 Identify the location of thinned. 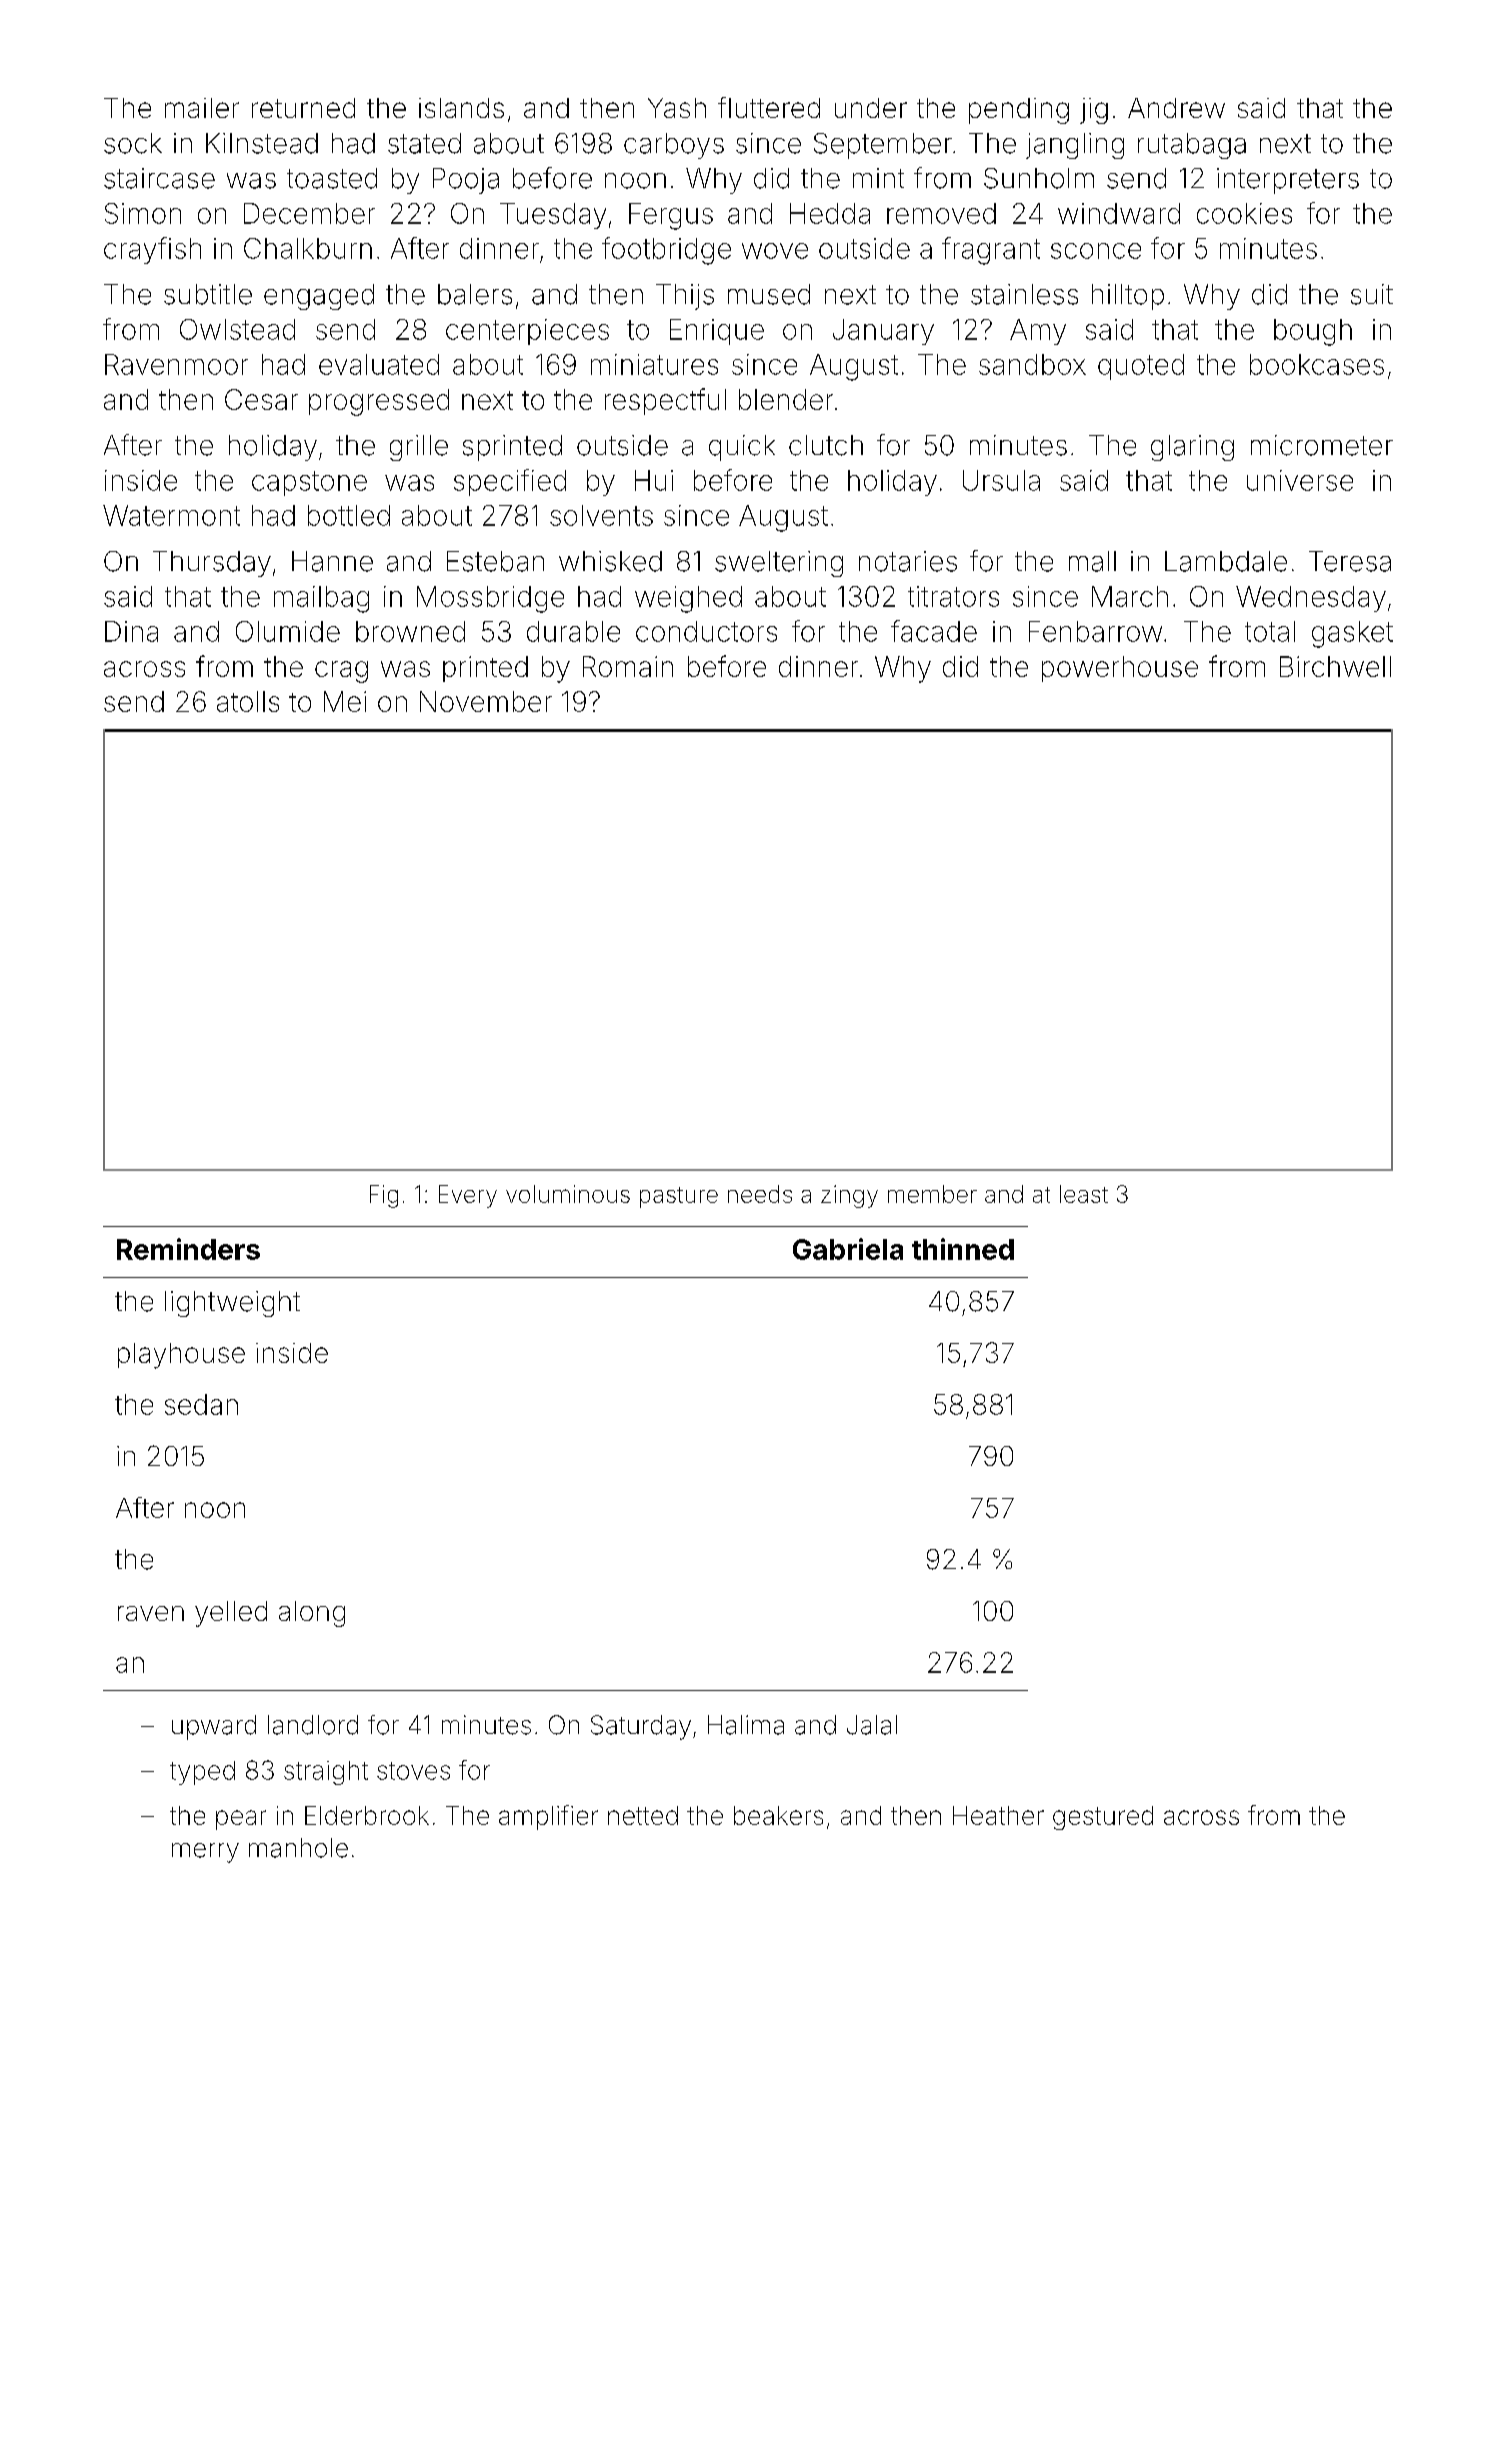
(963, 1249).
